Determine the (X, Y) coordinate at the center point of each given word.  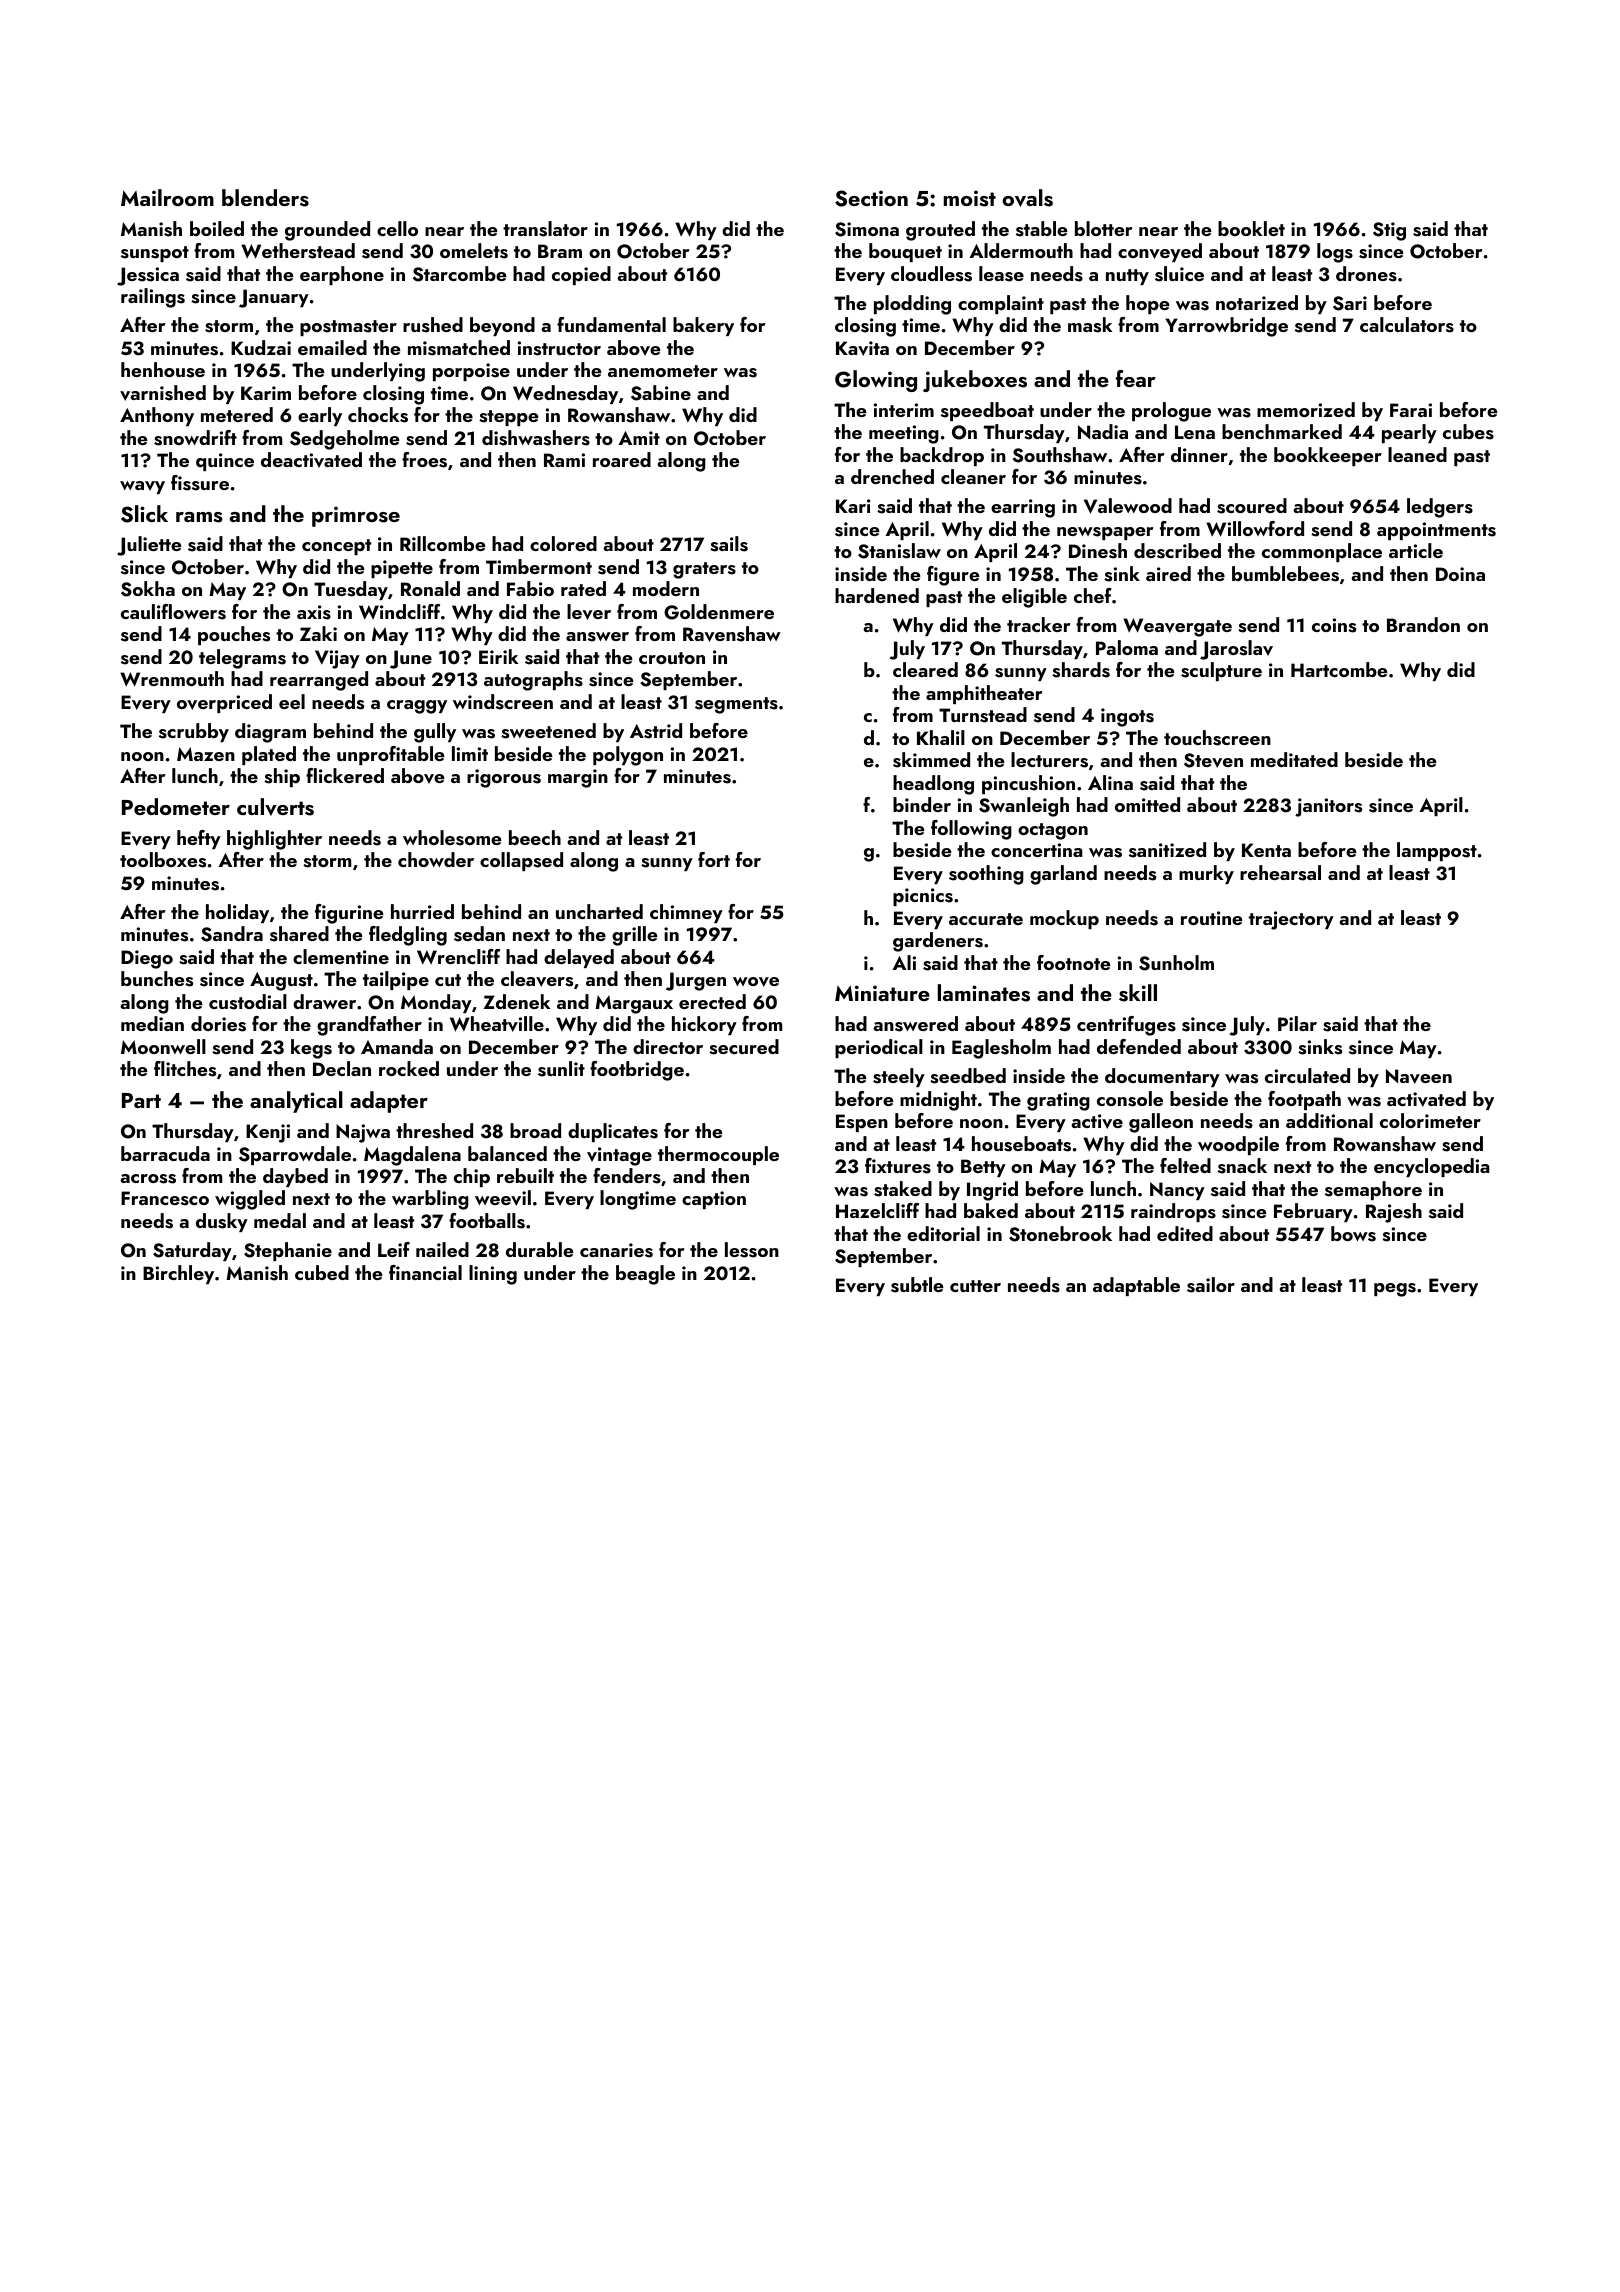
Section (871, 198)
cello (397, 228)
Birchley (178, 1274)
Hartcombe (1339, 669)
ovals (1027, 198)
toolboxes (163, 860)
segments (736, 705)
